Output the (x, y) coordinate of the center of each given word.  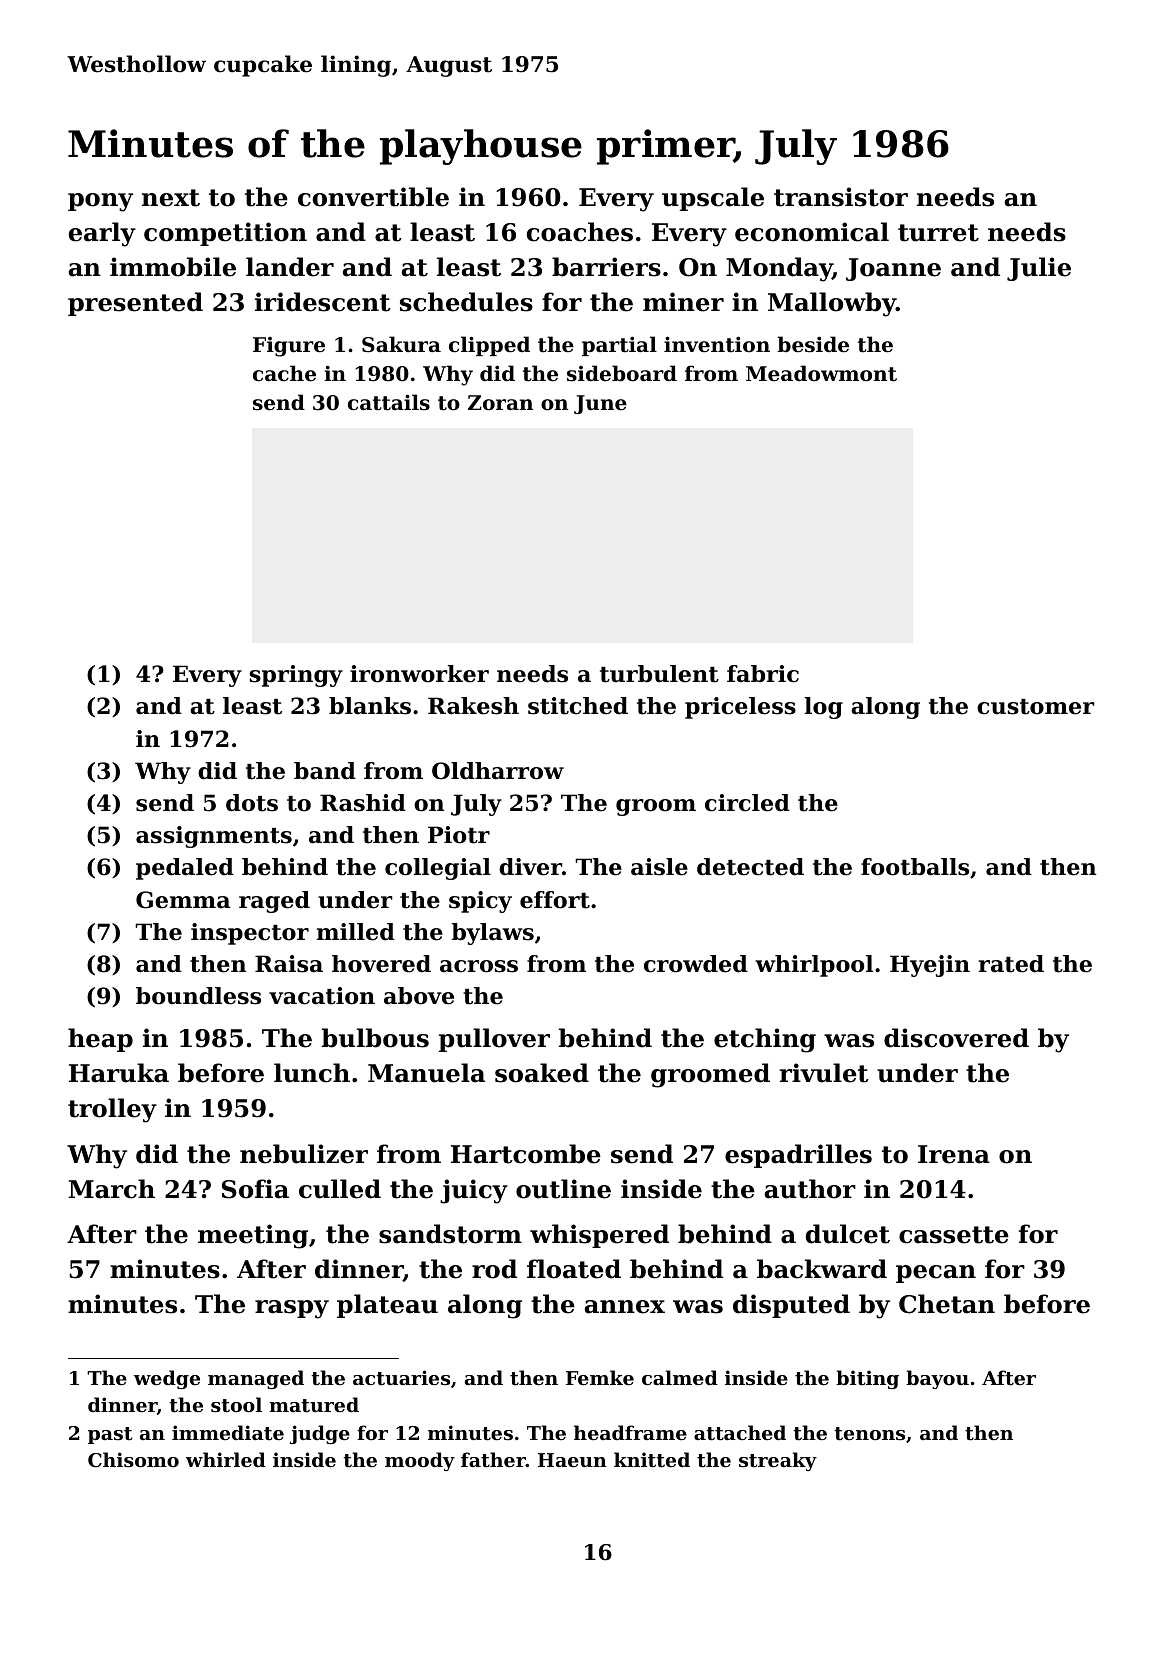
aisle (659, 867)
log (824, 708)
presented (135, 304)
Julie (1039, 269)
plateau (387, 1306)
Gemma (183, 900)
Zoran (500, 403)
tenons (869, 1434)
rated (1011, 964)
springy (296, 676)
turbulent (659, 674)
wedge (167, 1379)
